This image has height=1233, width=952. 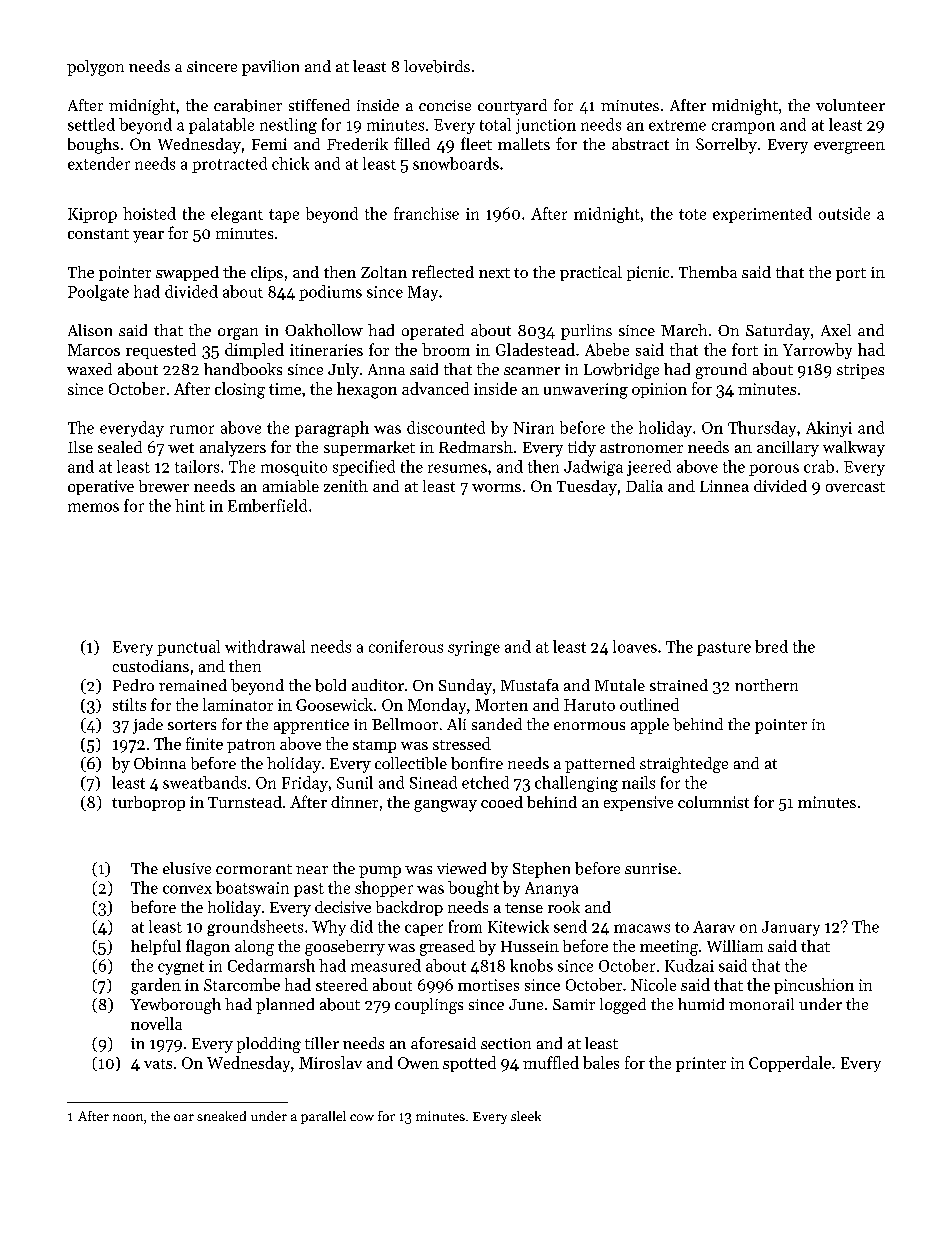 I want to click on evergreen, so click(x=849, y=148).
